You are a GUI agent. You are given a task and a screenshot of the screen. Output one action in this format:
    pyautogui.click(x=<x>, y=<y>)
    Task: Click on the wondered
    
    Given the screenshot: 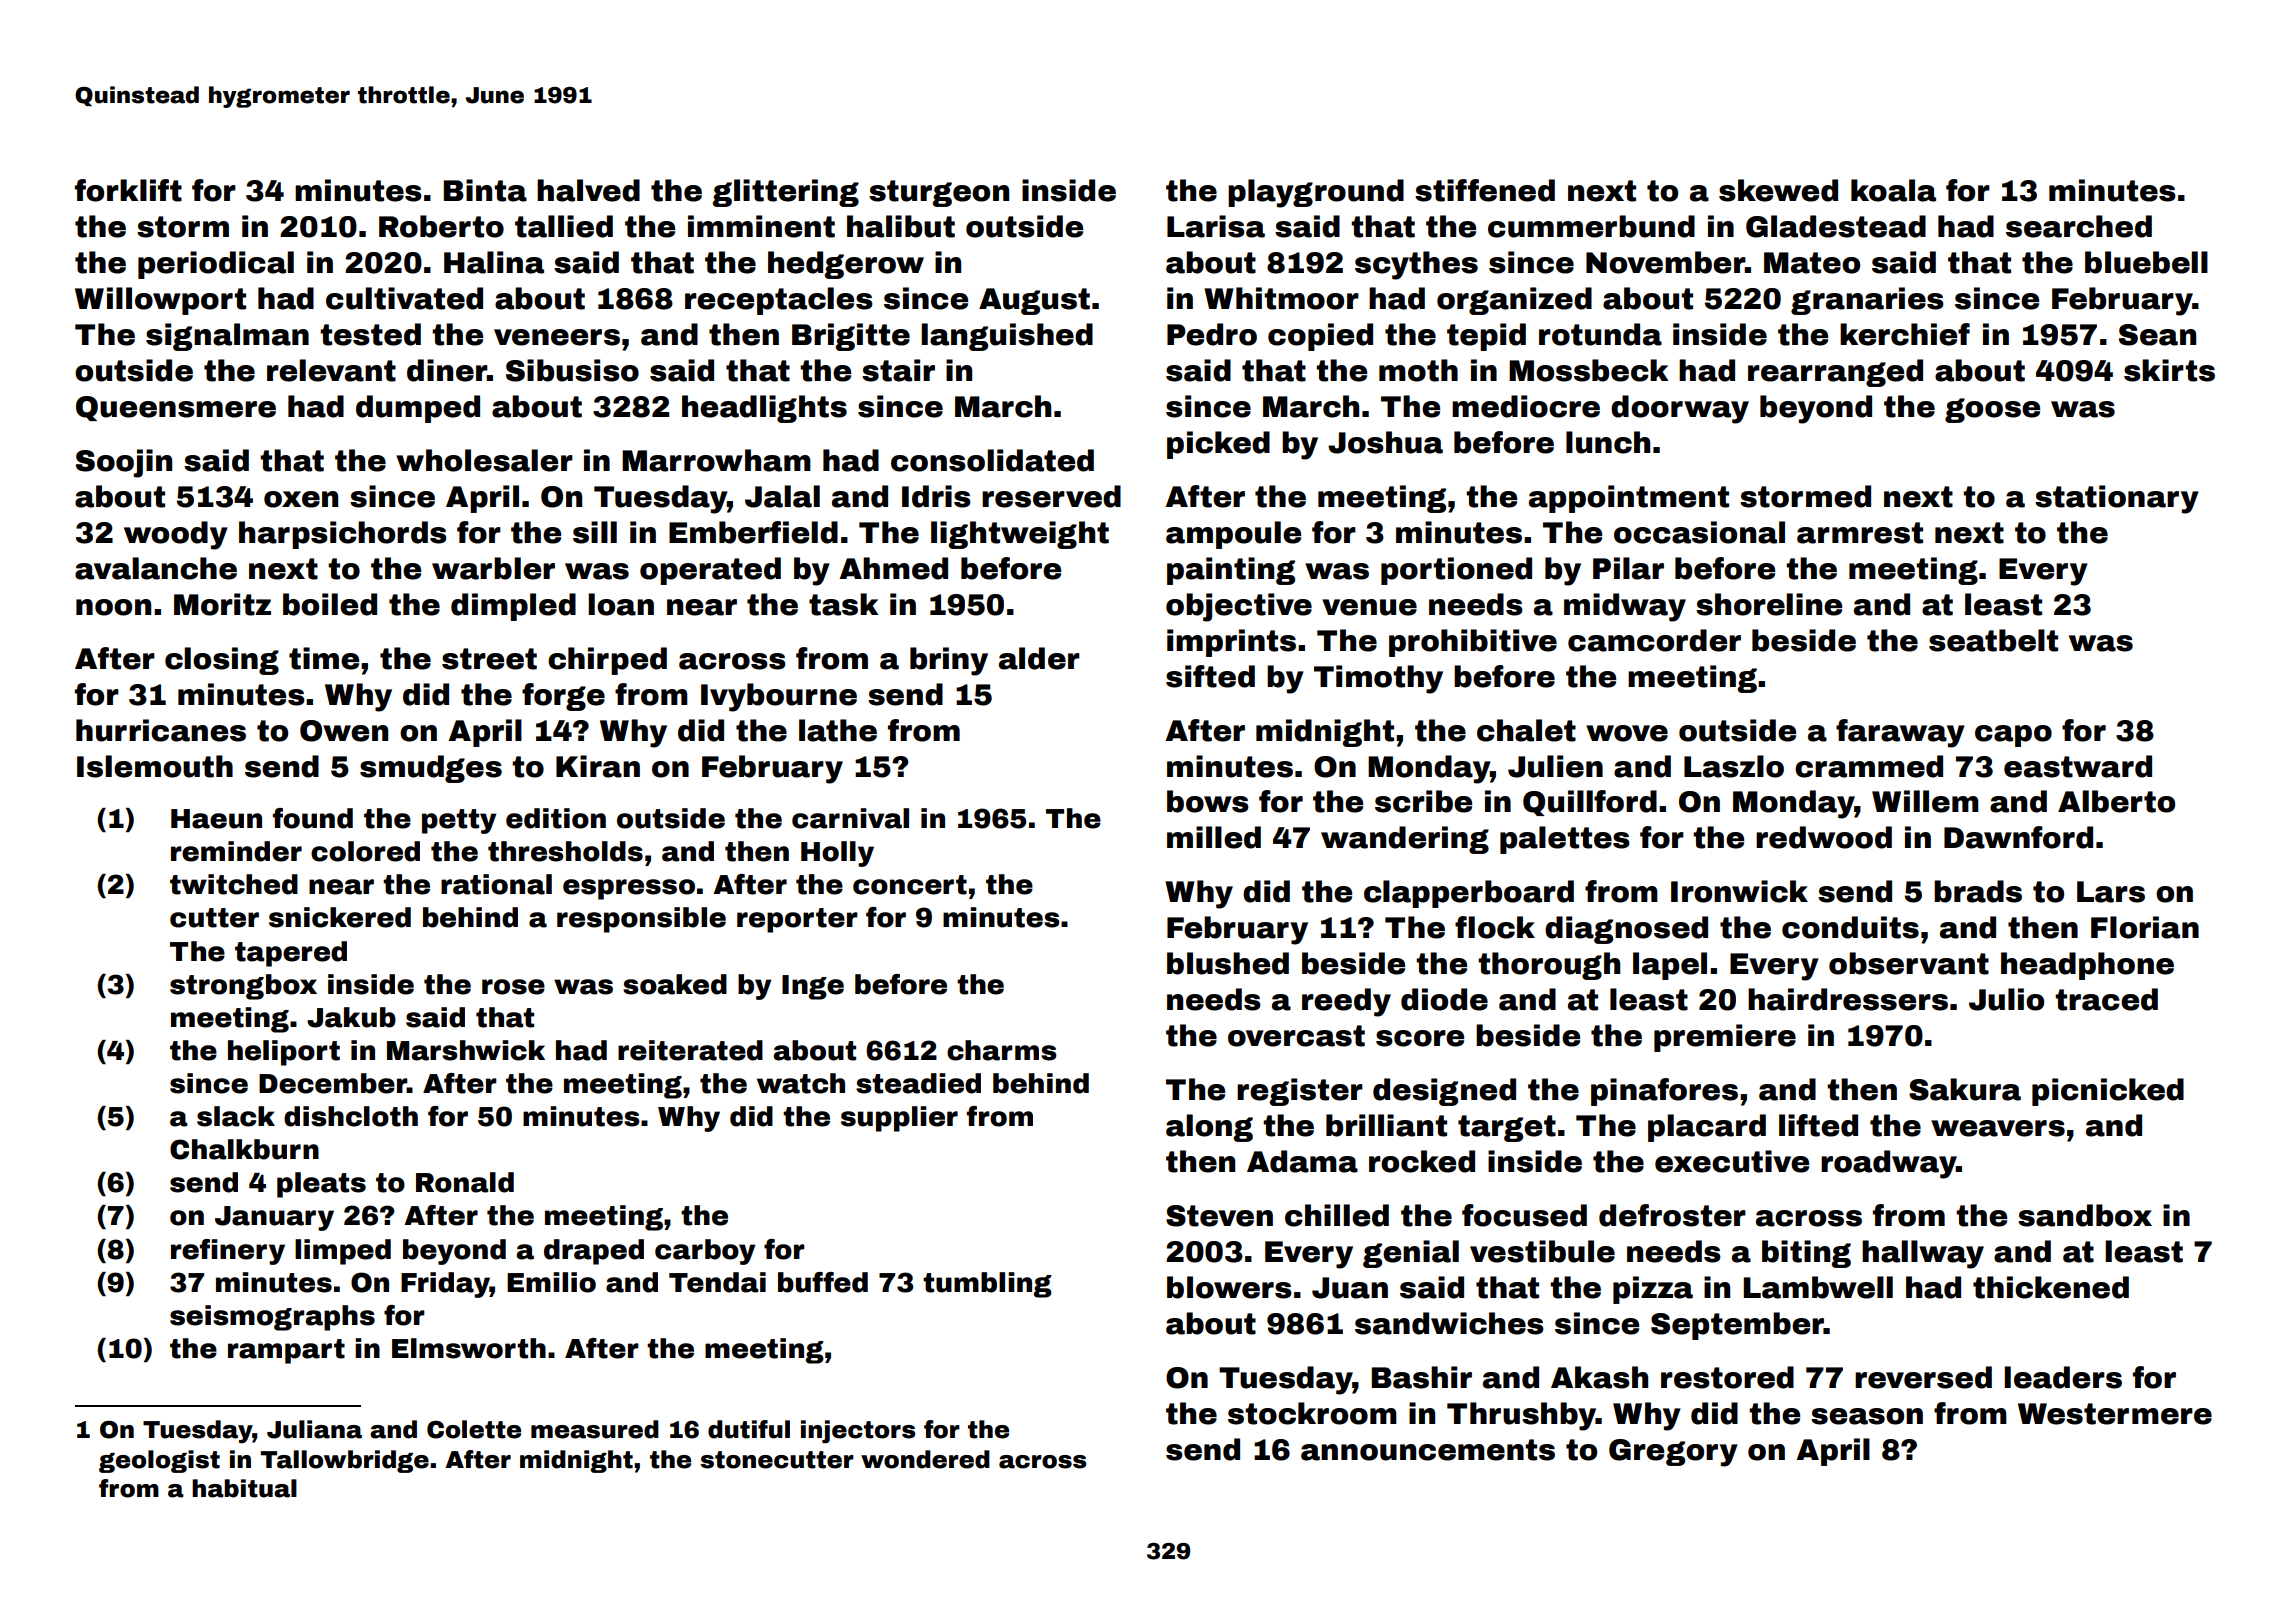 What is the action you would take?
    pyautogui.click(x=925, y=1459)
